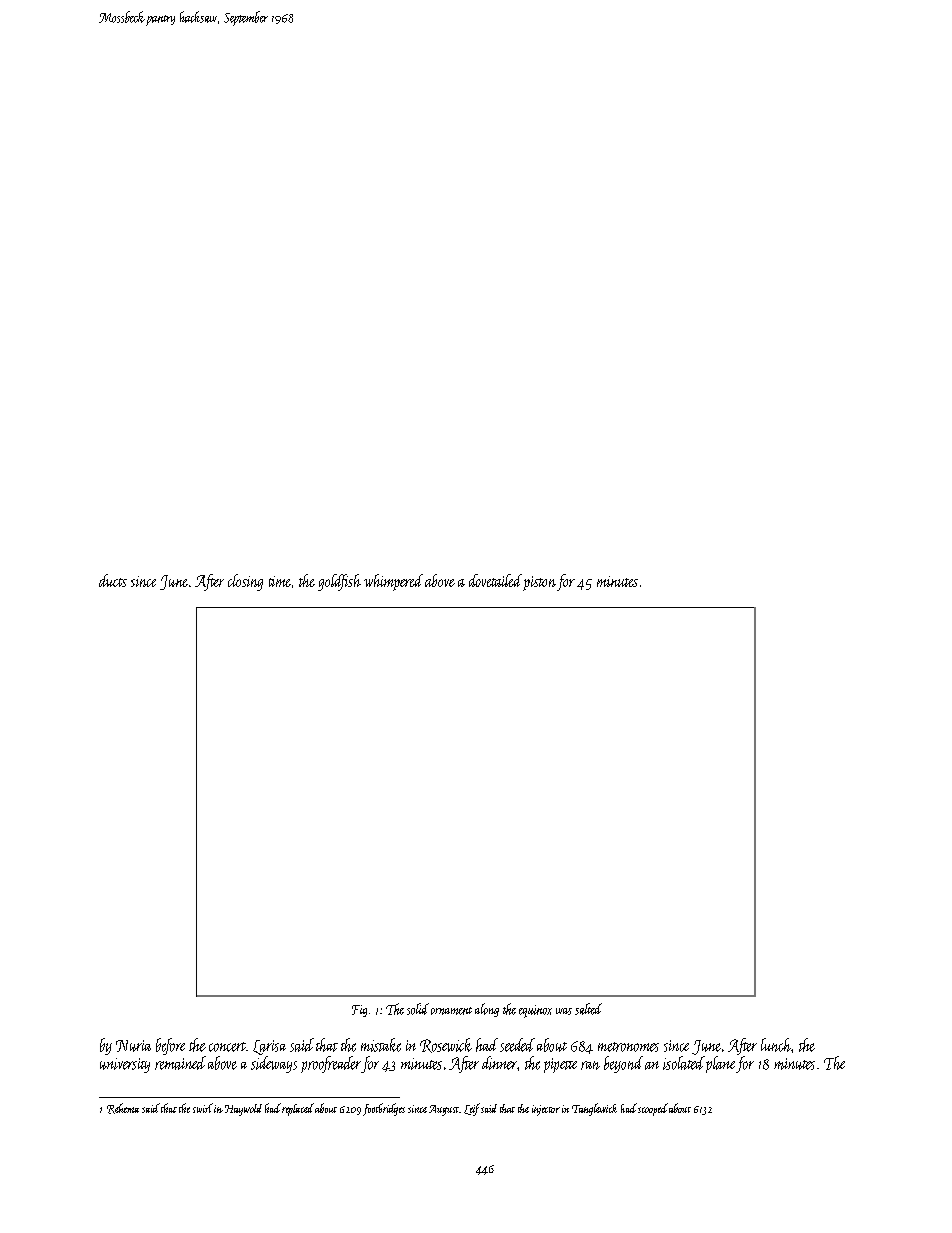  What do you see at coordinates (495, 580) in the screenshot?
I see `dovetailed` at bounding box center [495, 580].
